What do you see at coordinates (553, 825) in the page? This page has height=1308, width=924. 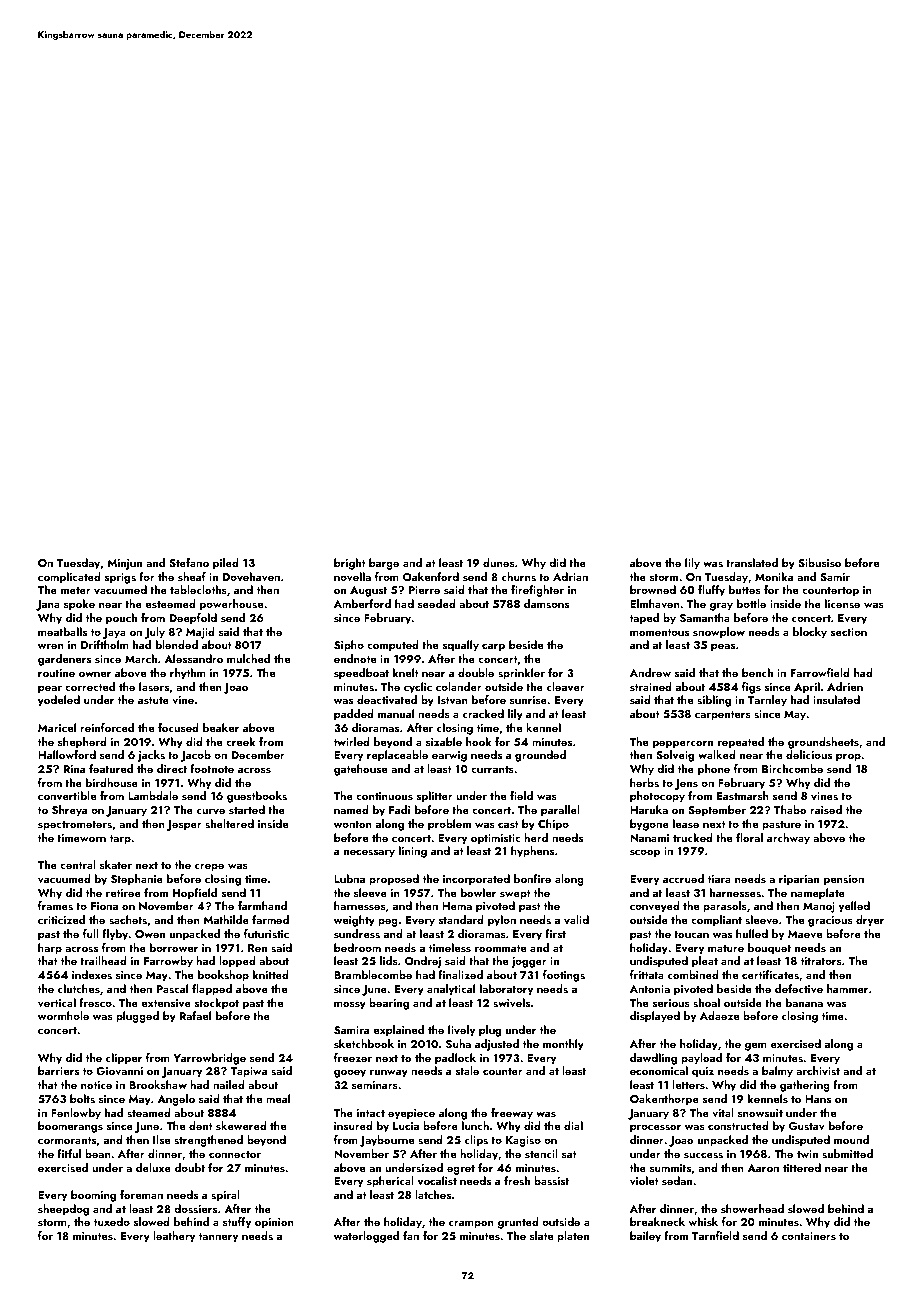 I see `Chipo` at bounding box center [553, 825].
